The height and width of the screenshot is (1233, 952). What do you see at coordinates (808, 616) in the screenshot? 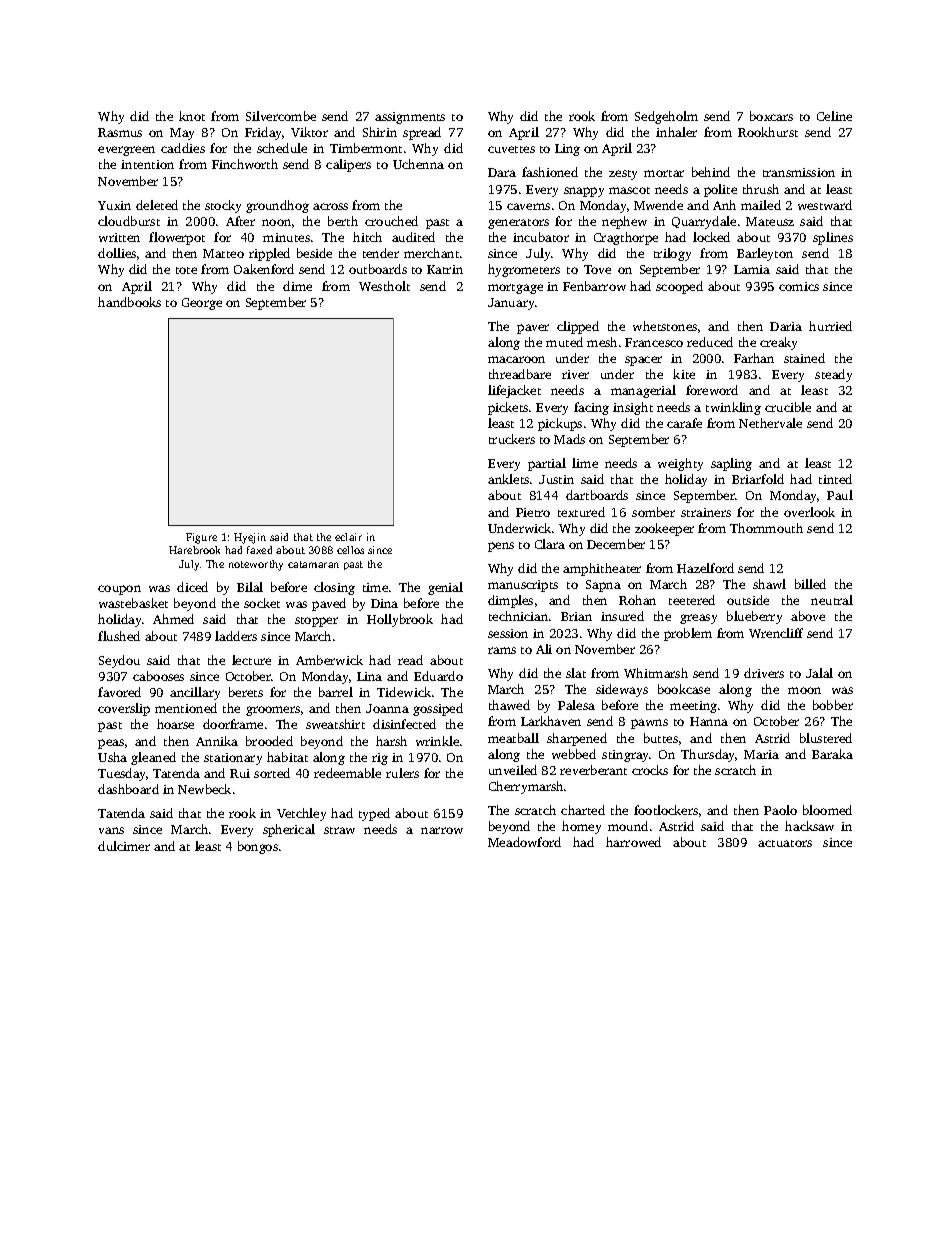
I see `above` at bounding box center [808, 616].
